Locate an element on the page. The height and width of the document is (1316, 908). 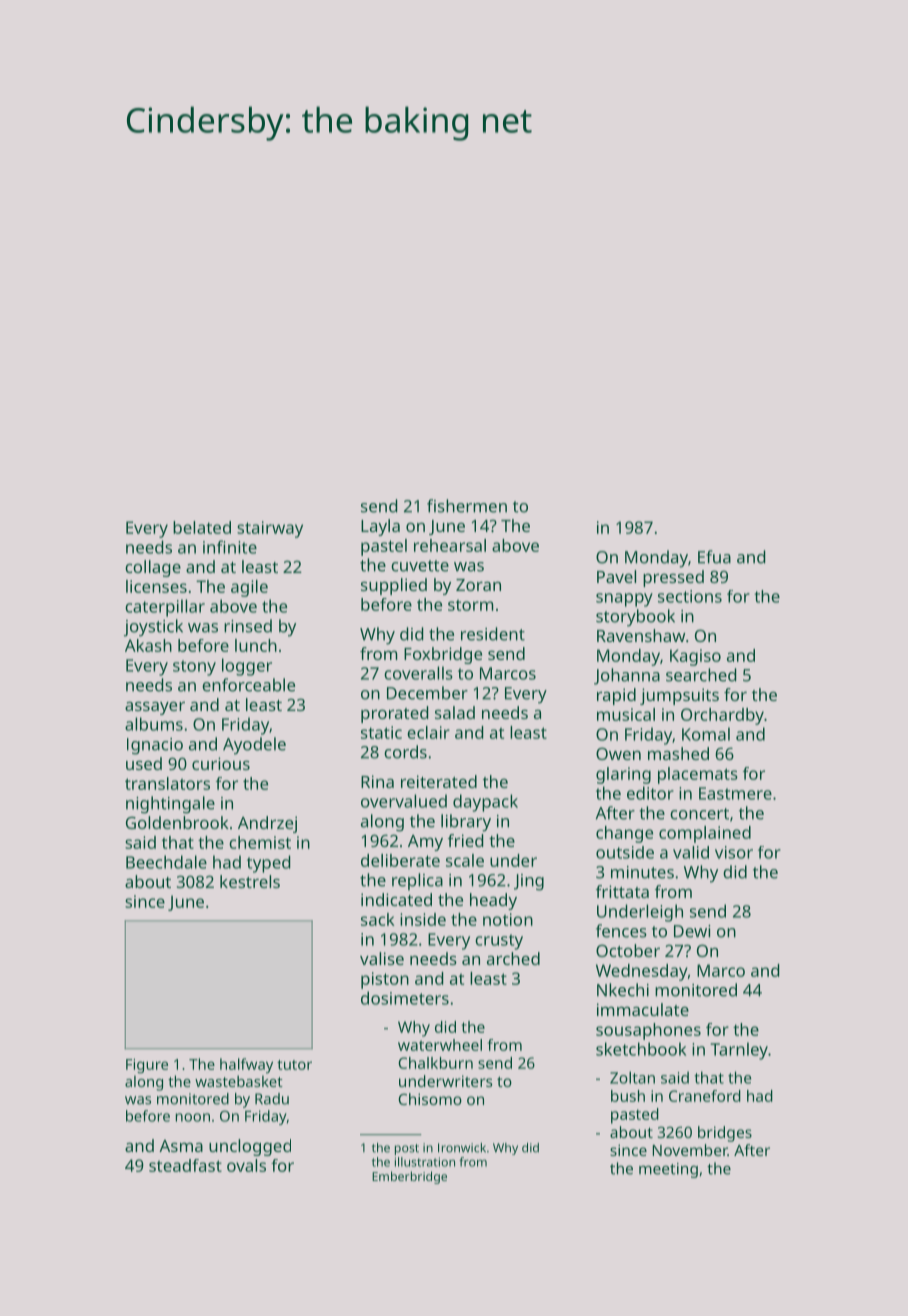
steadfast is located at coordinates (185, 1165).
